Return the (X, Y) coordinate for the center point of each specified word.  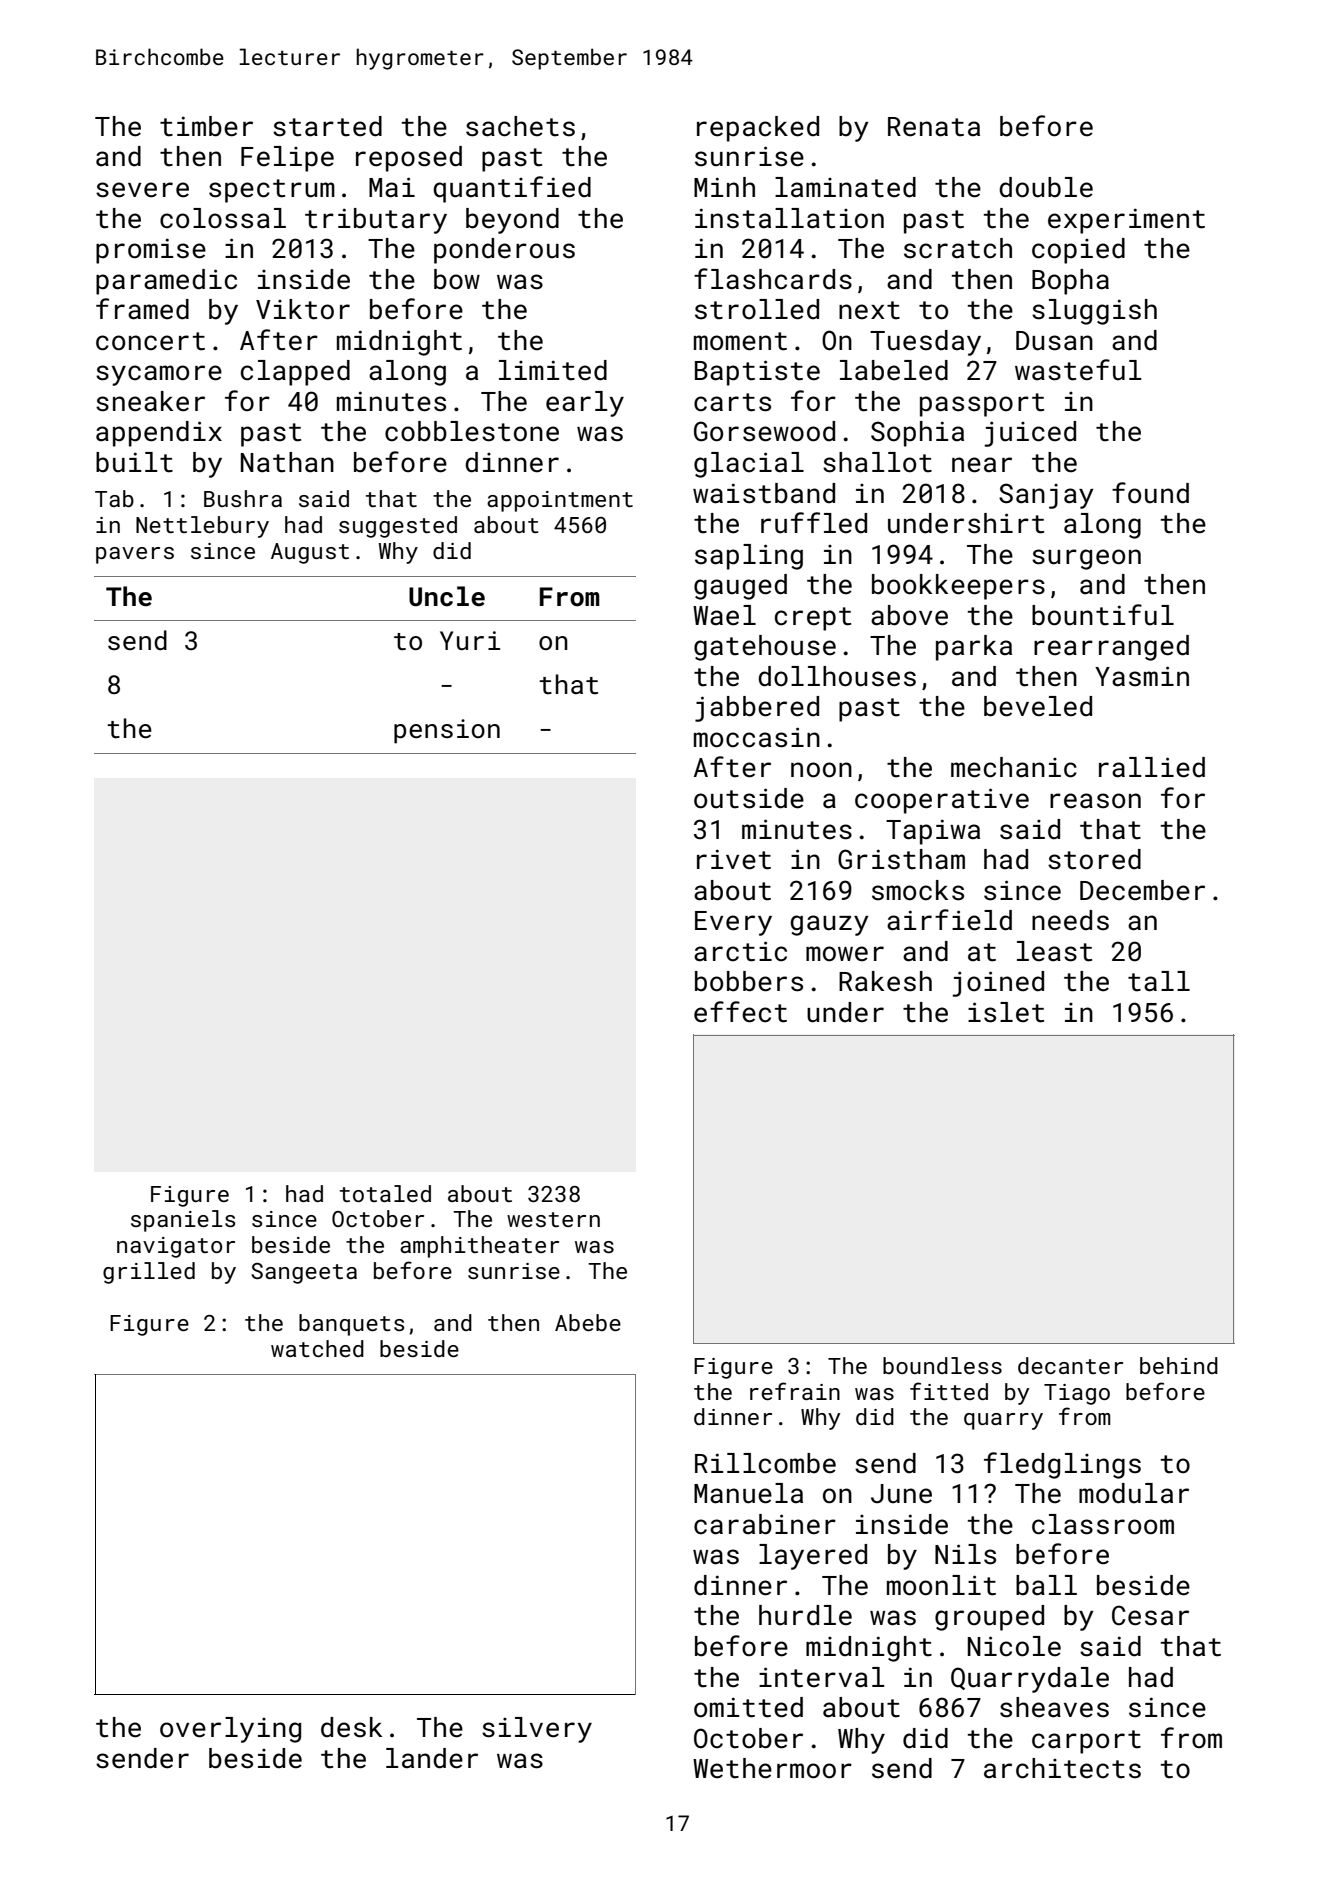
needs (1070, 920)
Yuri (470, 640)
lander (432, 1758)
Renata (934, 127)
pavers (135, 555)
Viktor (303, 309)
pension (447, 731)
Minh (724, 187)
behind (1179, 1365)
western (553, 1219)
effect (740, 1012)
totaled (385, 1193)
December (1142, 890)
